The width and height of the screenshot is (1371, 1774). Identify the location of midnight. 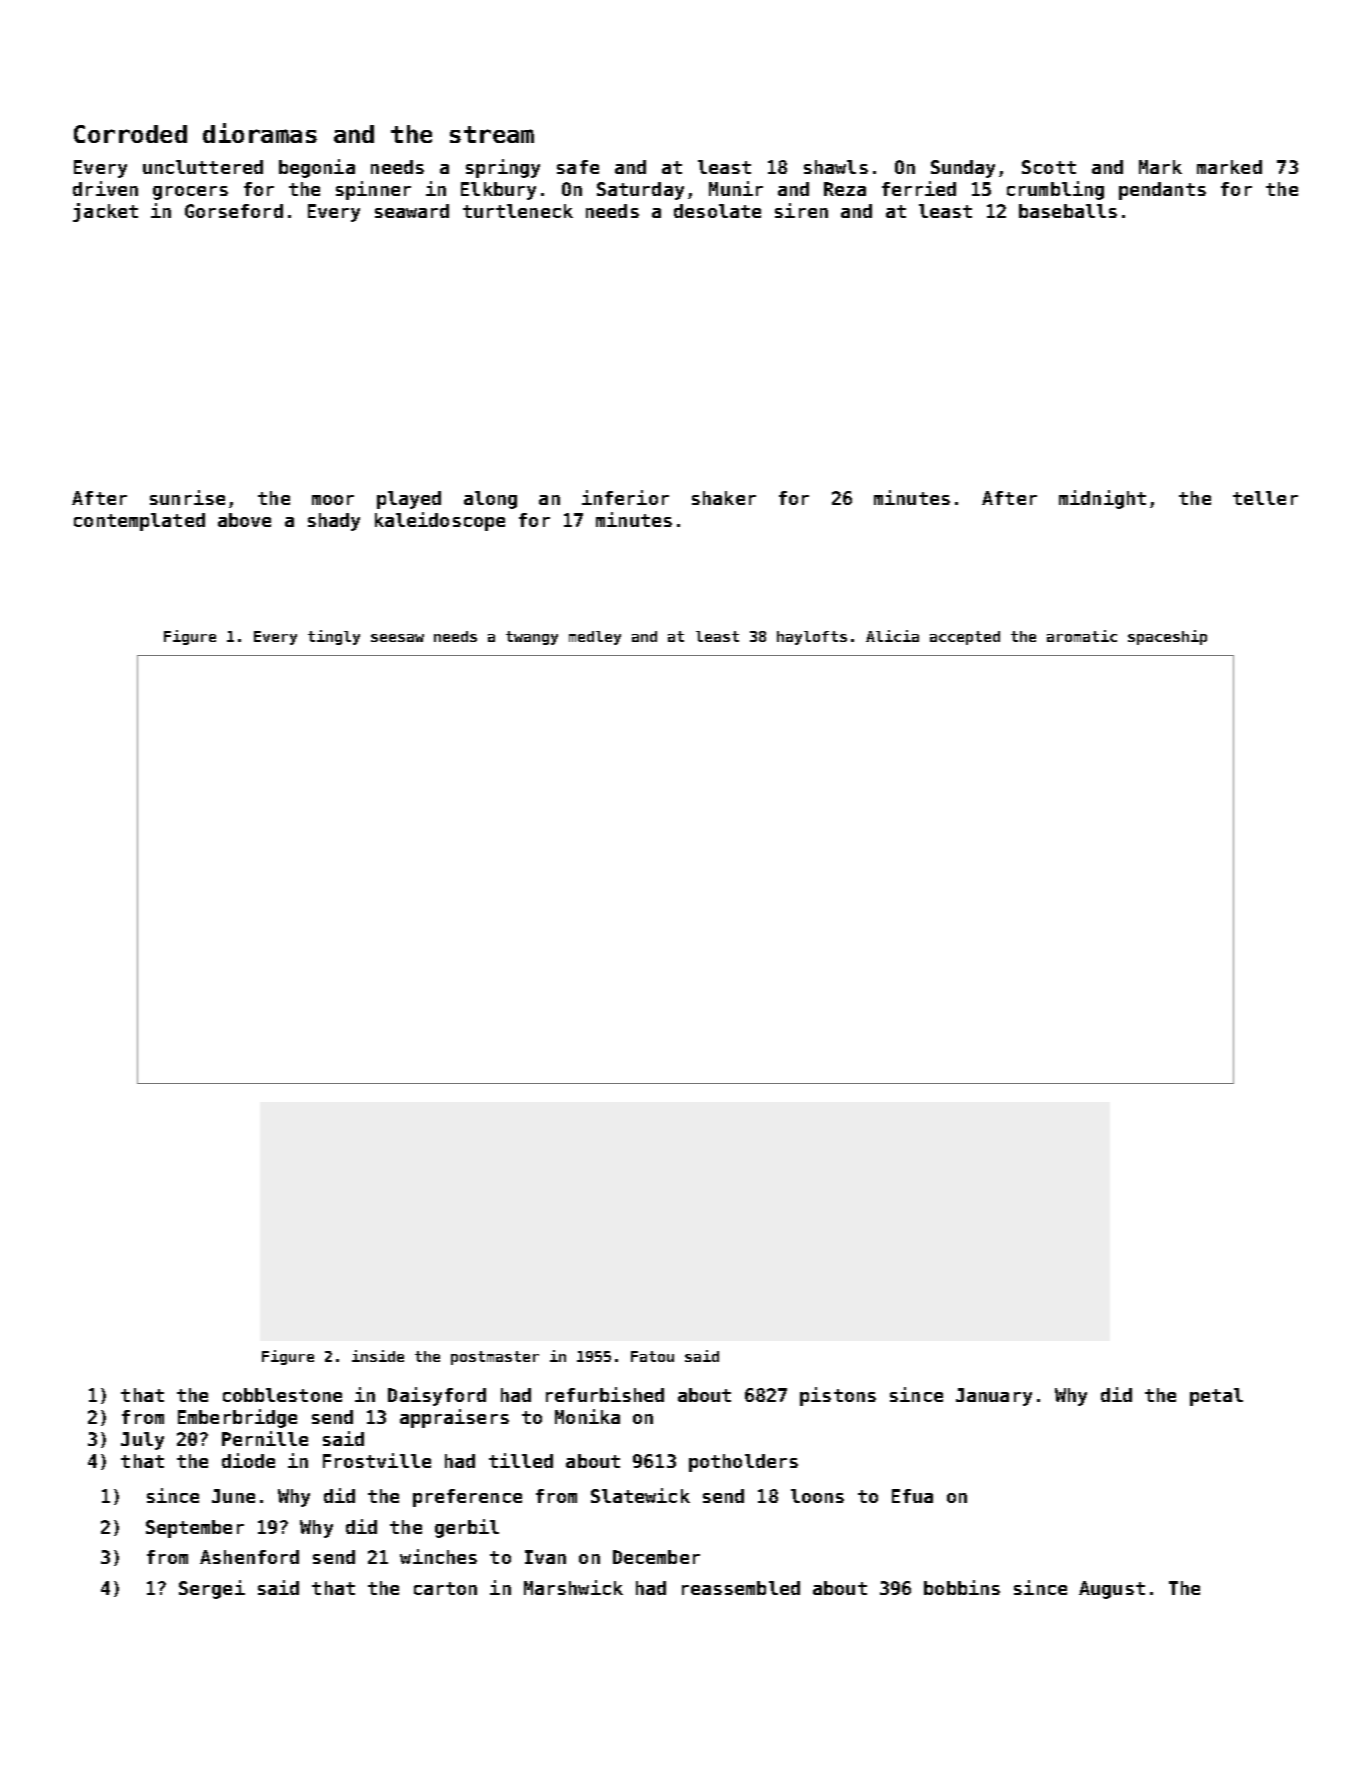
(1102, 499).
